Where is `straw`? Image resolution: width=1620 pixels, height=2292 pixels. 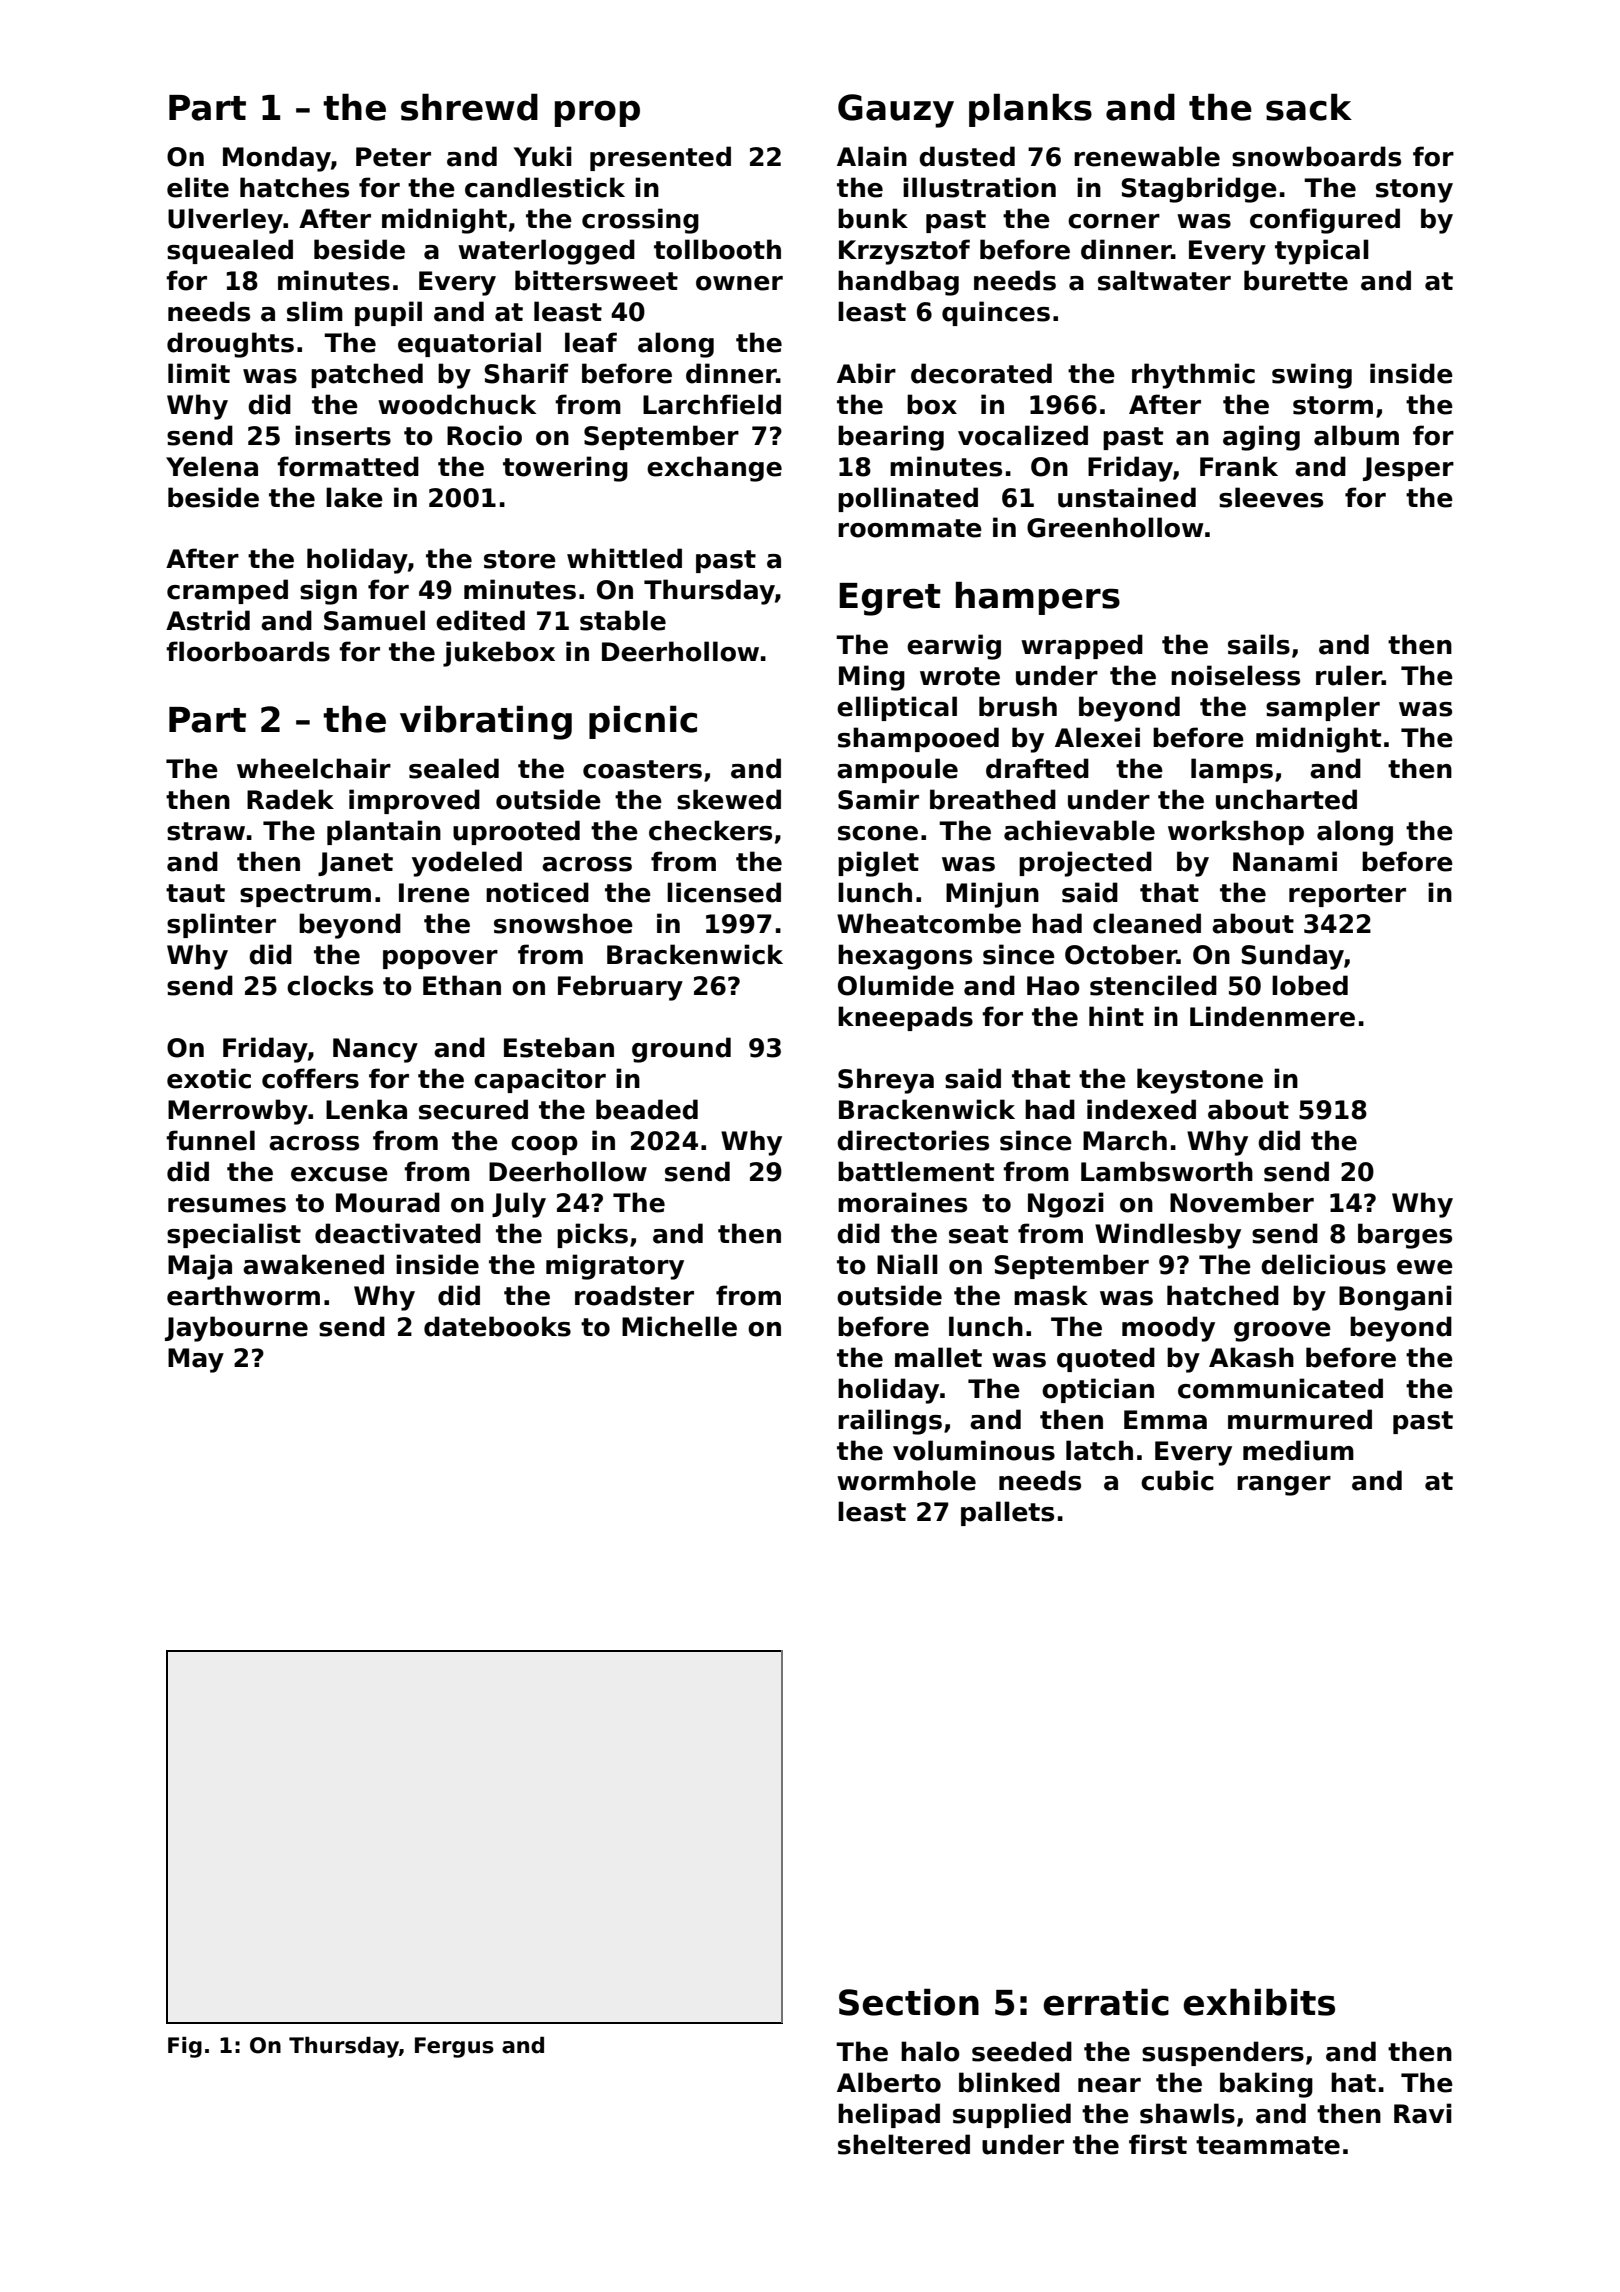 straw is located at coordinates (206, 831).
